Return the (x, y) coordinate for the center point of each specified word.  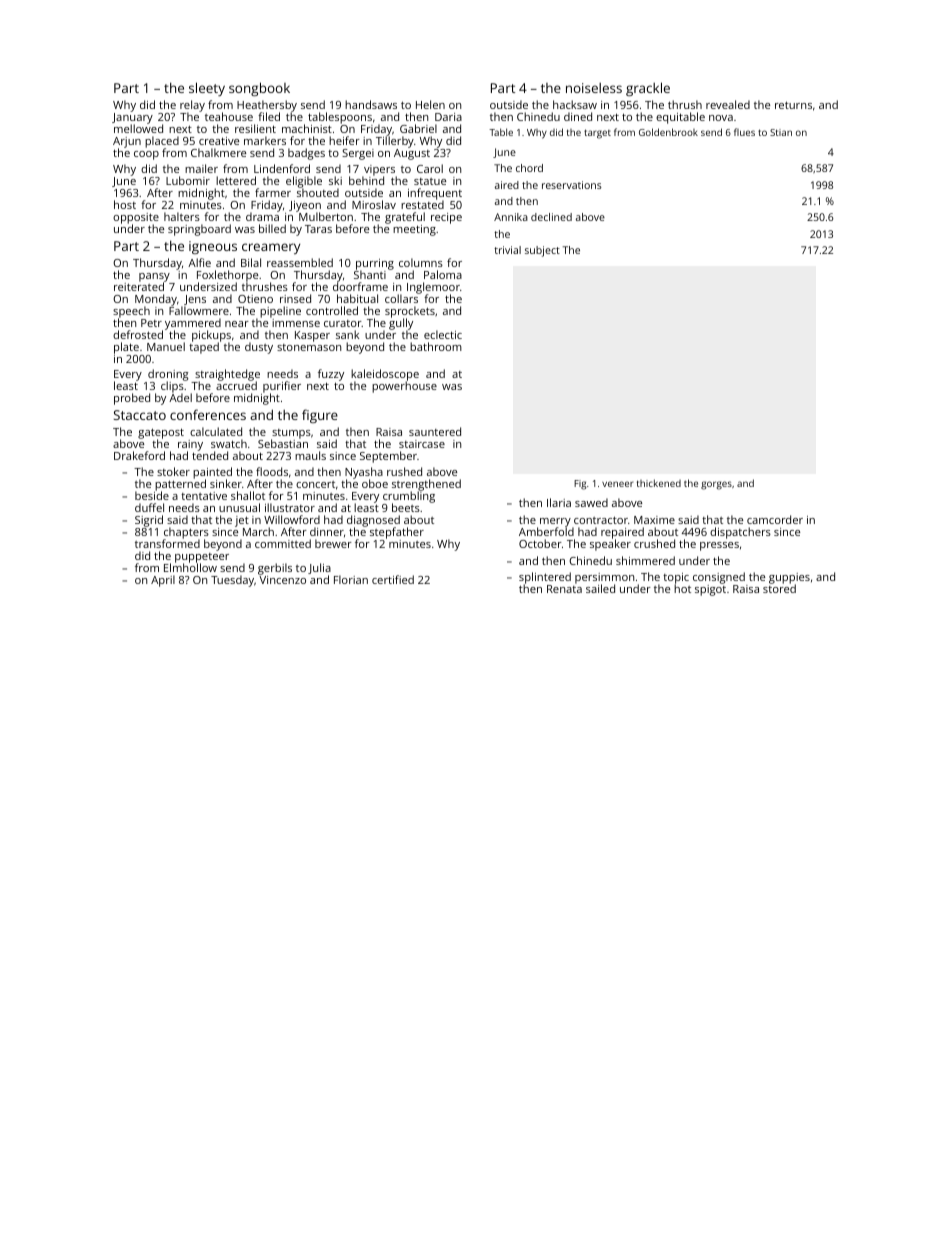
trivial (507, 250)
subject (542, 251)
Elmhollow (190, 567)
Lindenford (282, 168)
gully (401, 324)
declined (551, 217)
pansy (154, 277)
